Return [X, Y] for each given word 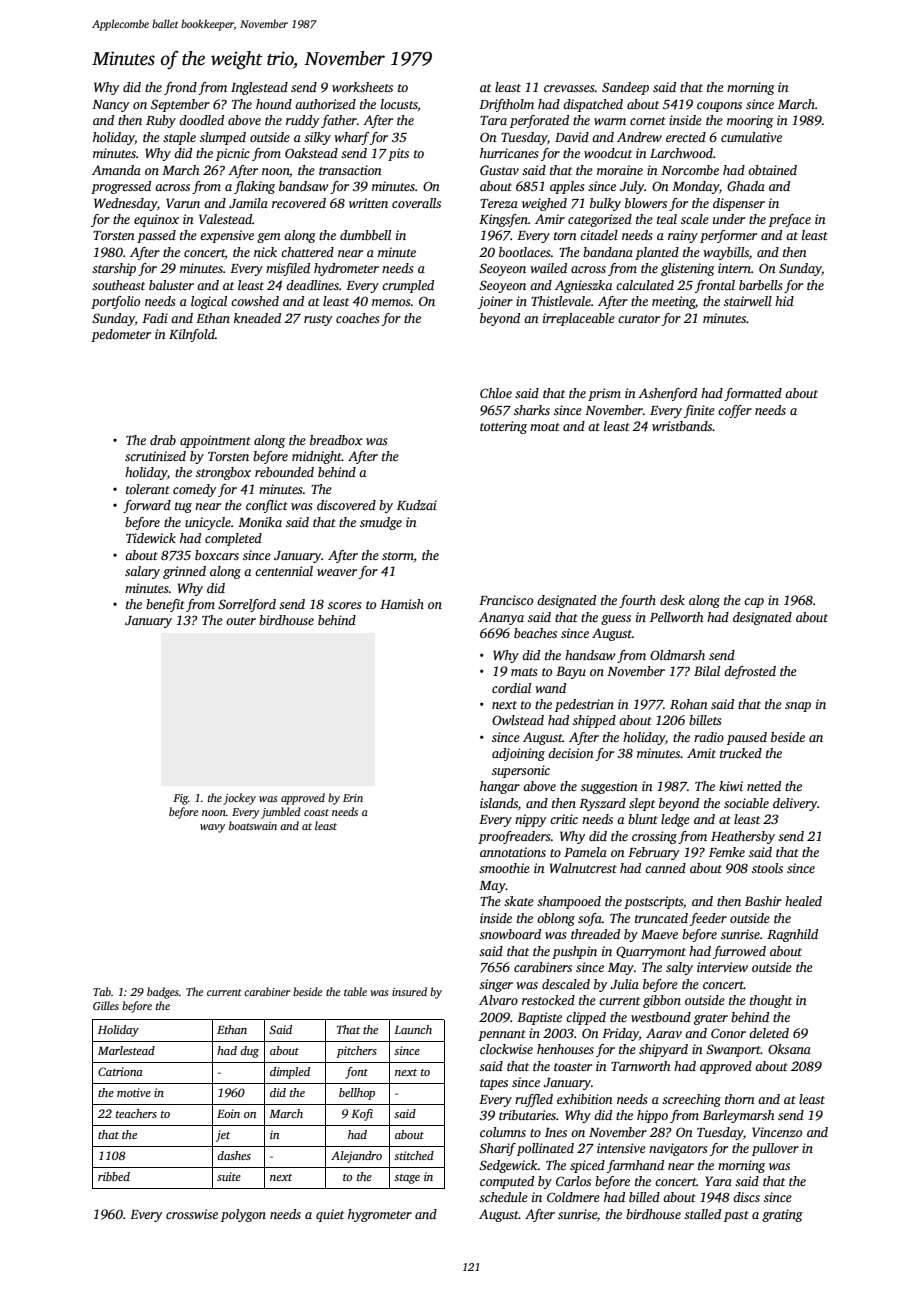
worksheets [362, 87]
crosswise [192, 1214]
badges [163, 993]
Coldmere [573, 1197]
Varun [183, 203]
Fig [180, 799]
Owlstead [518, 720]
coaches [357, 318]
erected [686, 137]
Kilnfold [192, 335]
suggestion [609, 787]
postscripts [653, 902]
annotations [513, 852]
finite [699, 411]
